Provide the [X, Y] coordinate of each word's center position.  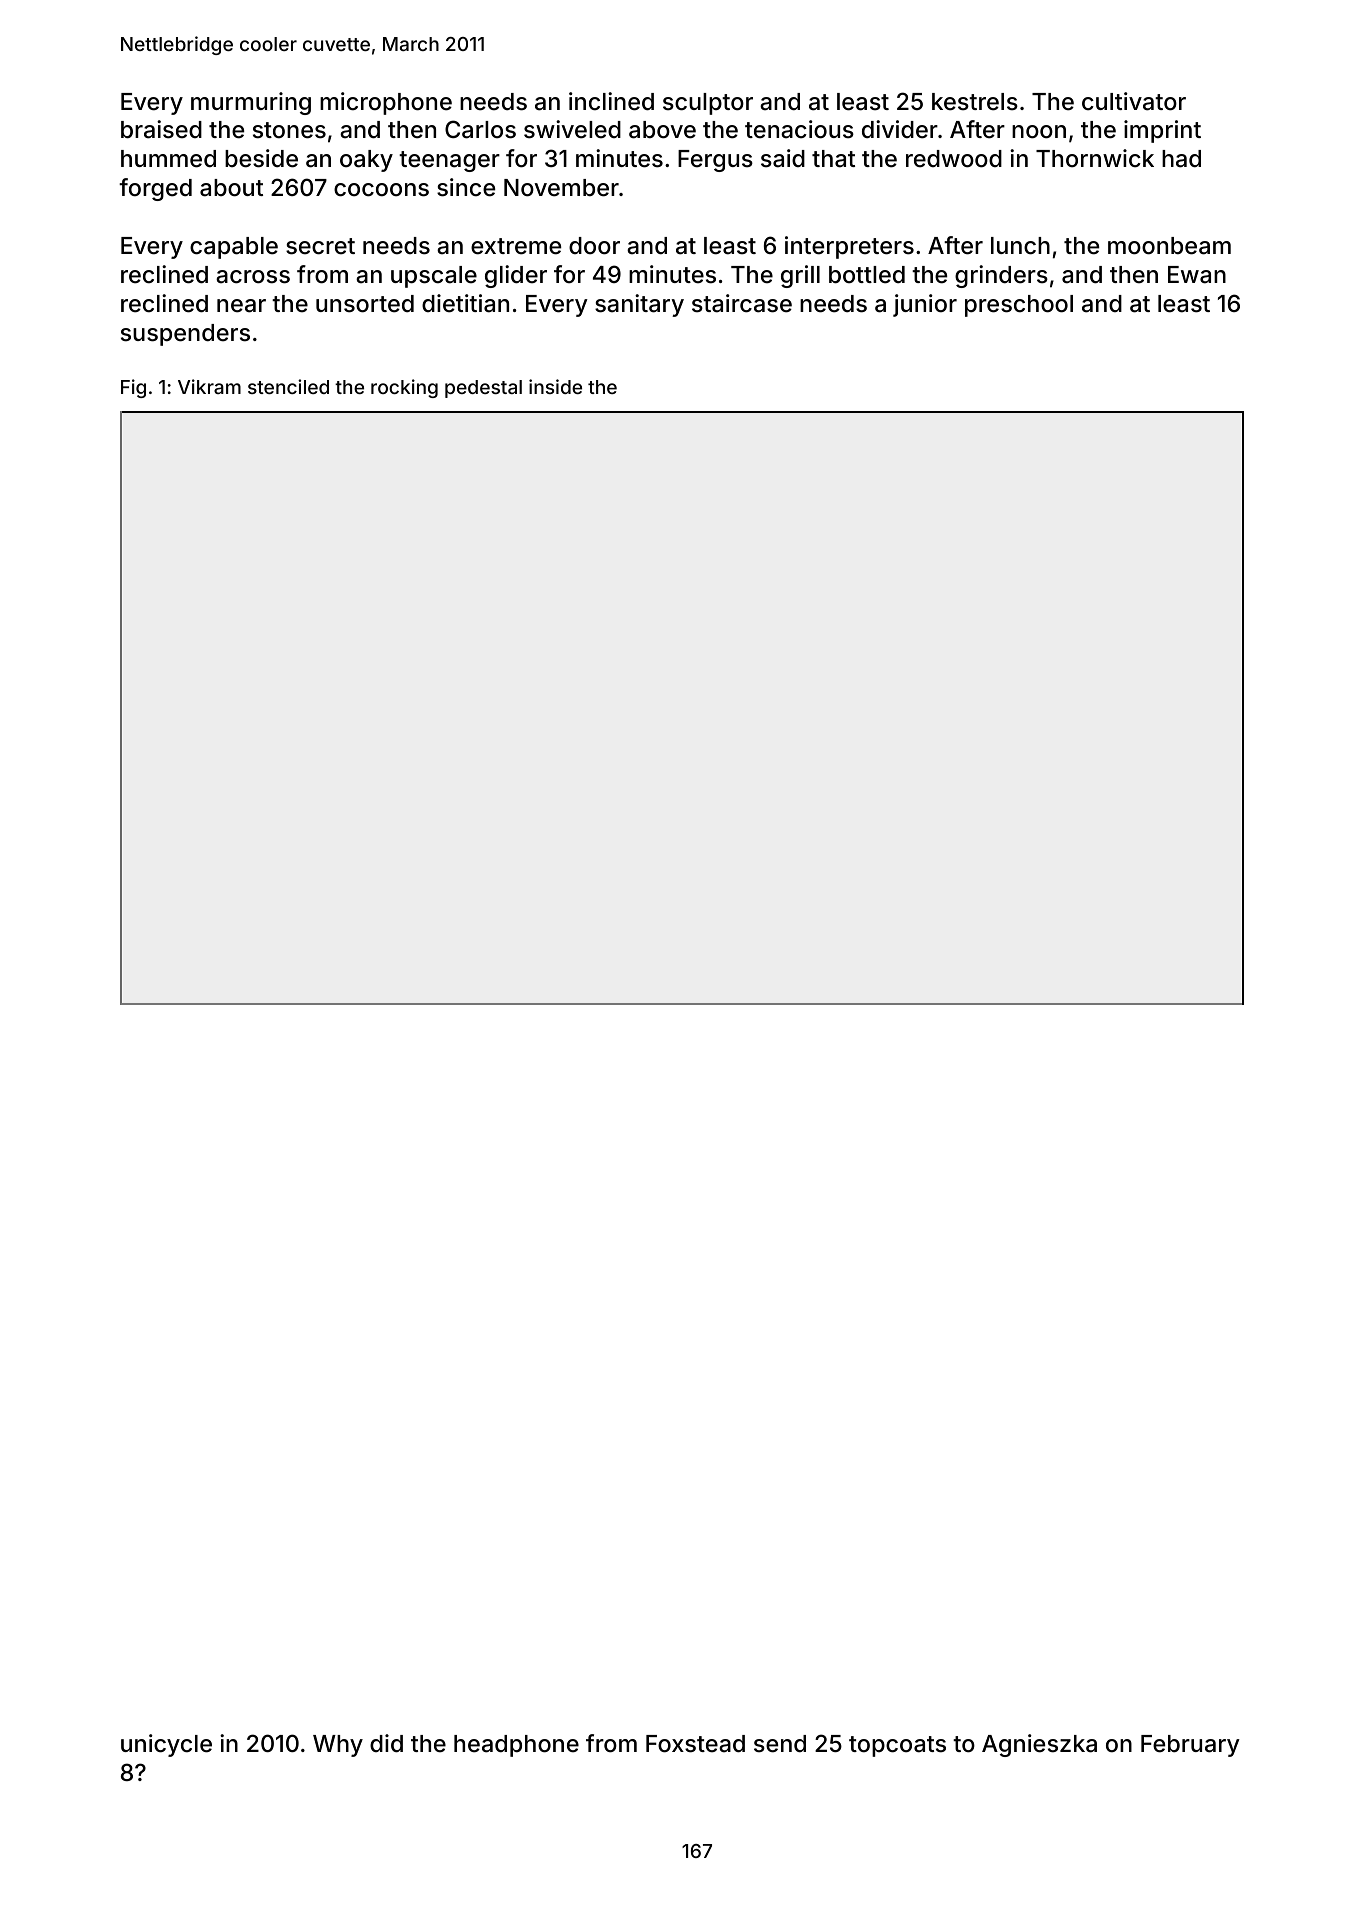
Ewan [1197, 275]
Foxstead [695, 1744]
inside [555, 386]
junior [925, 305]
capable [234, 248]
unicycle [166, 1745]
